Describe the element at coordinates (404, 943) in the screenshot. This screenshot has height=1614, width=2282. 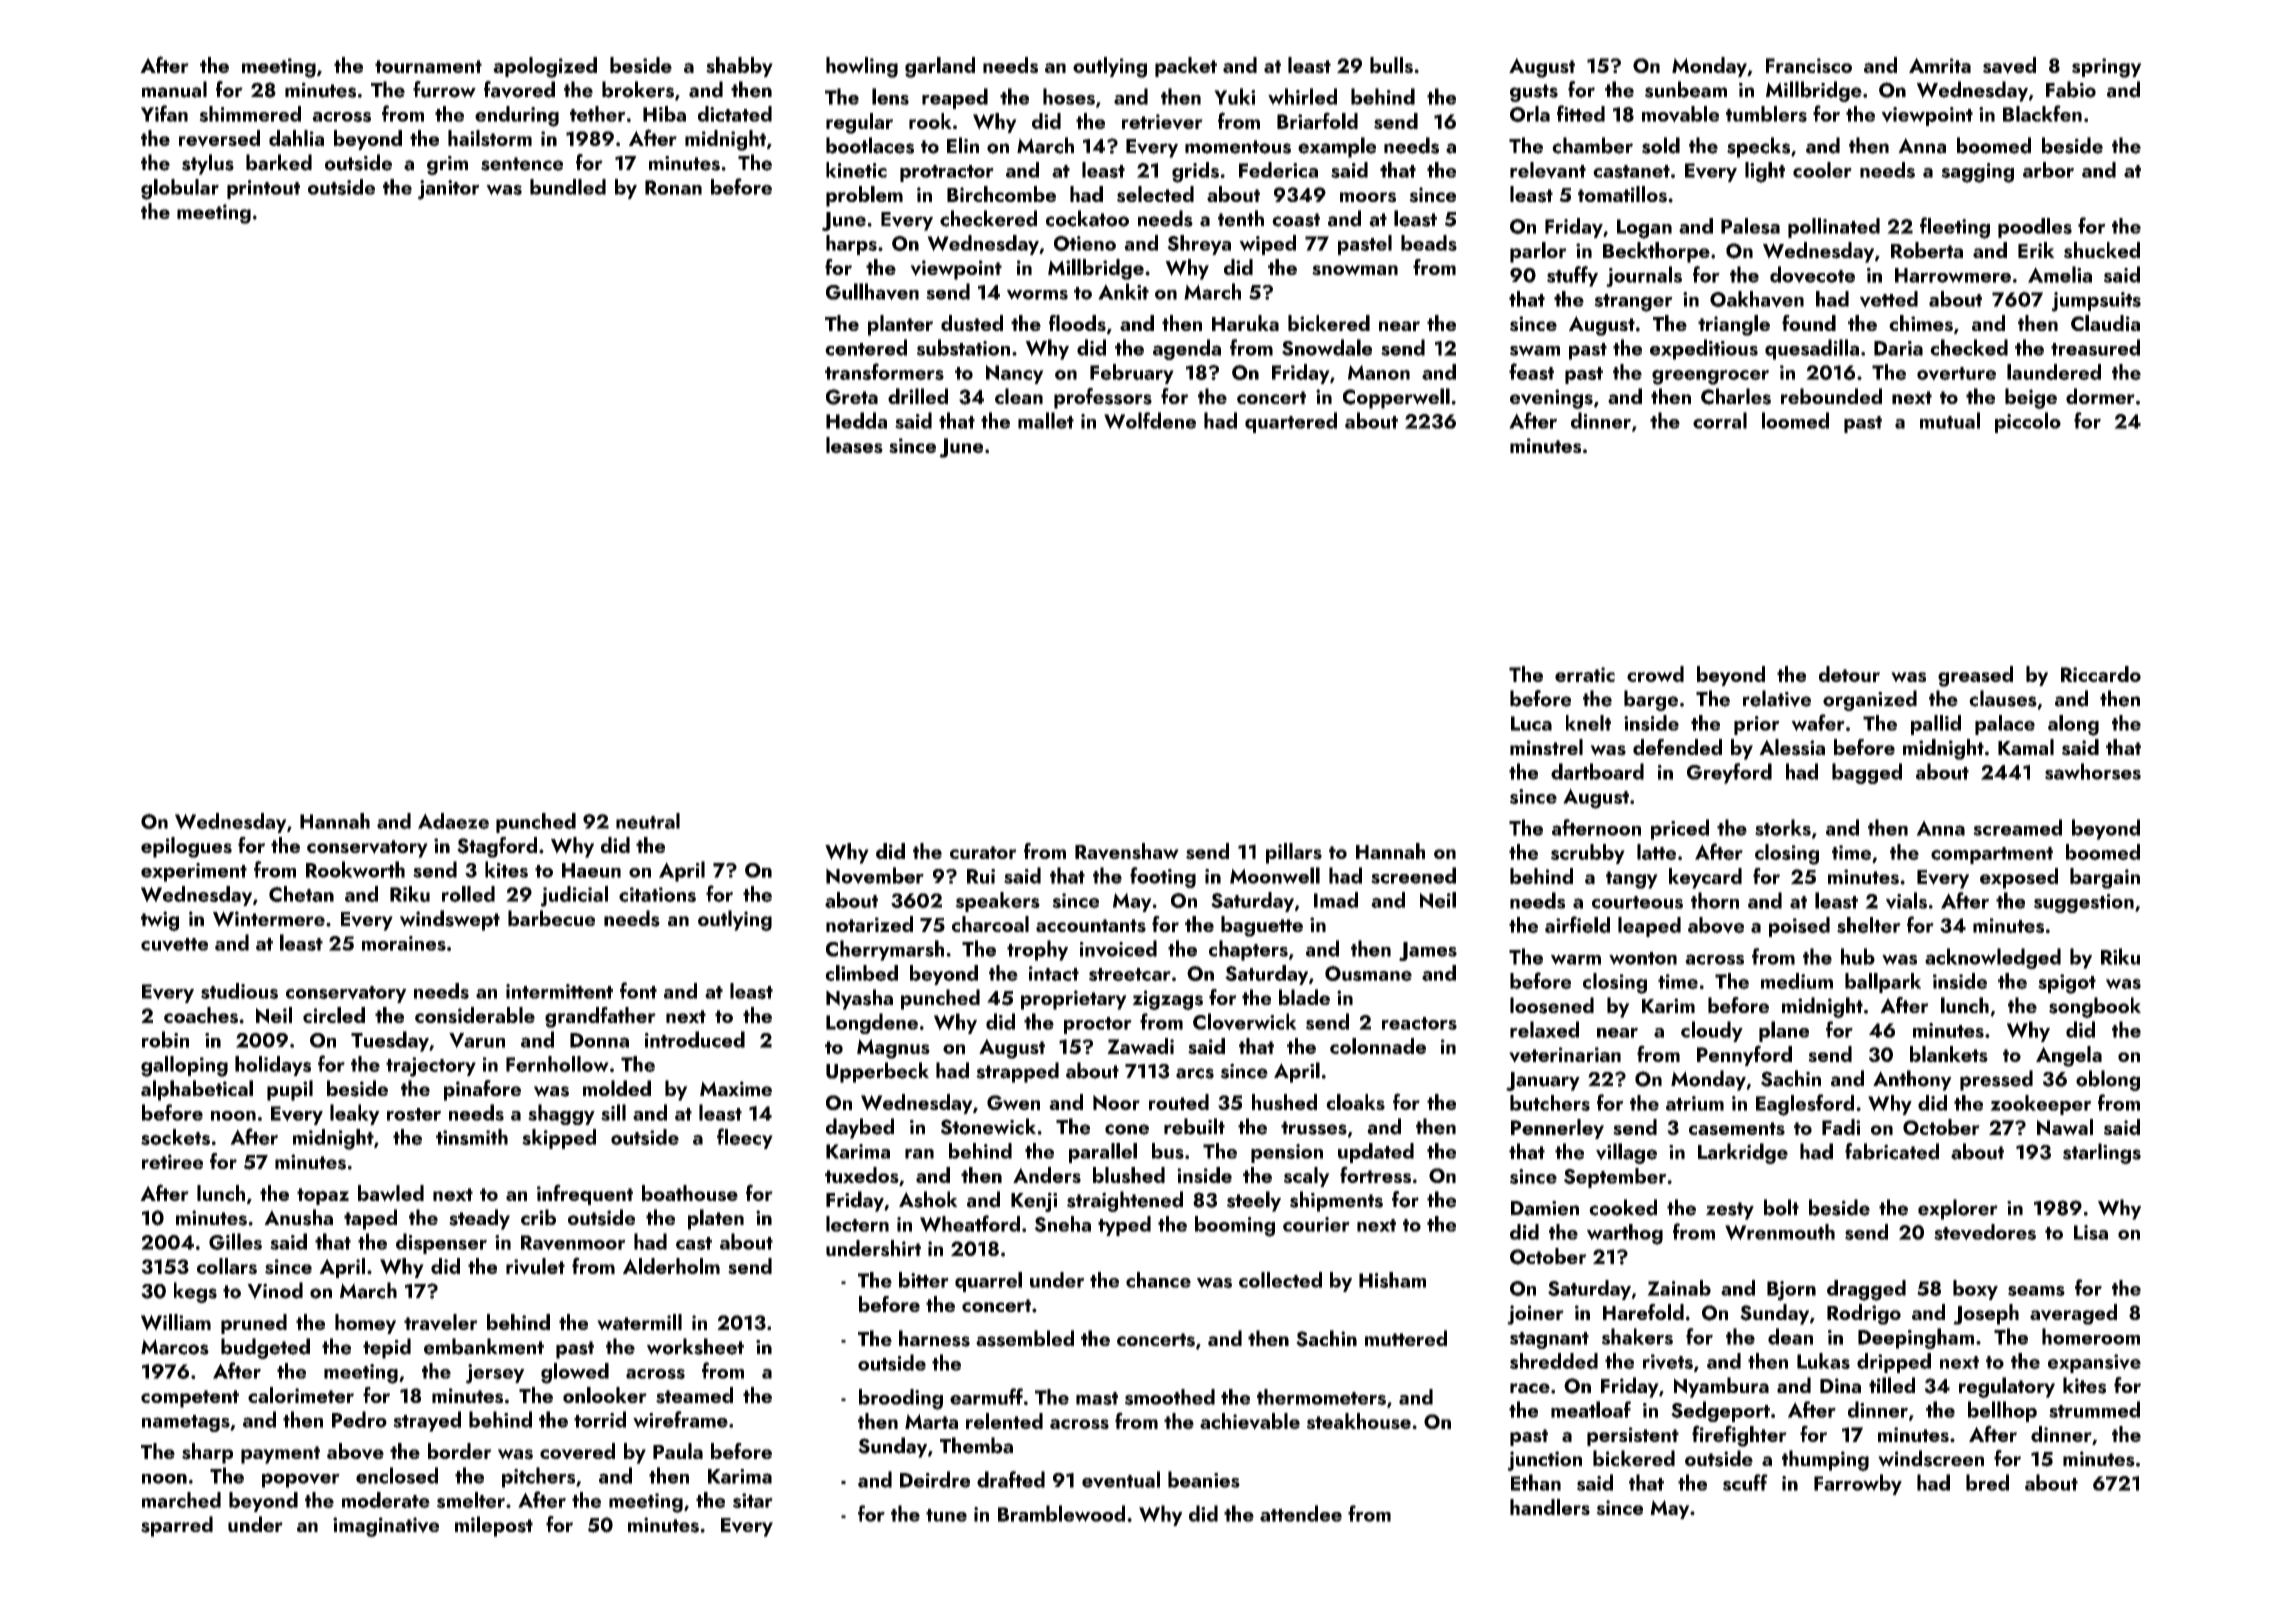
I see `moraines` at that location.
